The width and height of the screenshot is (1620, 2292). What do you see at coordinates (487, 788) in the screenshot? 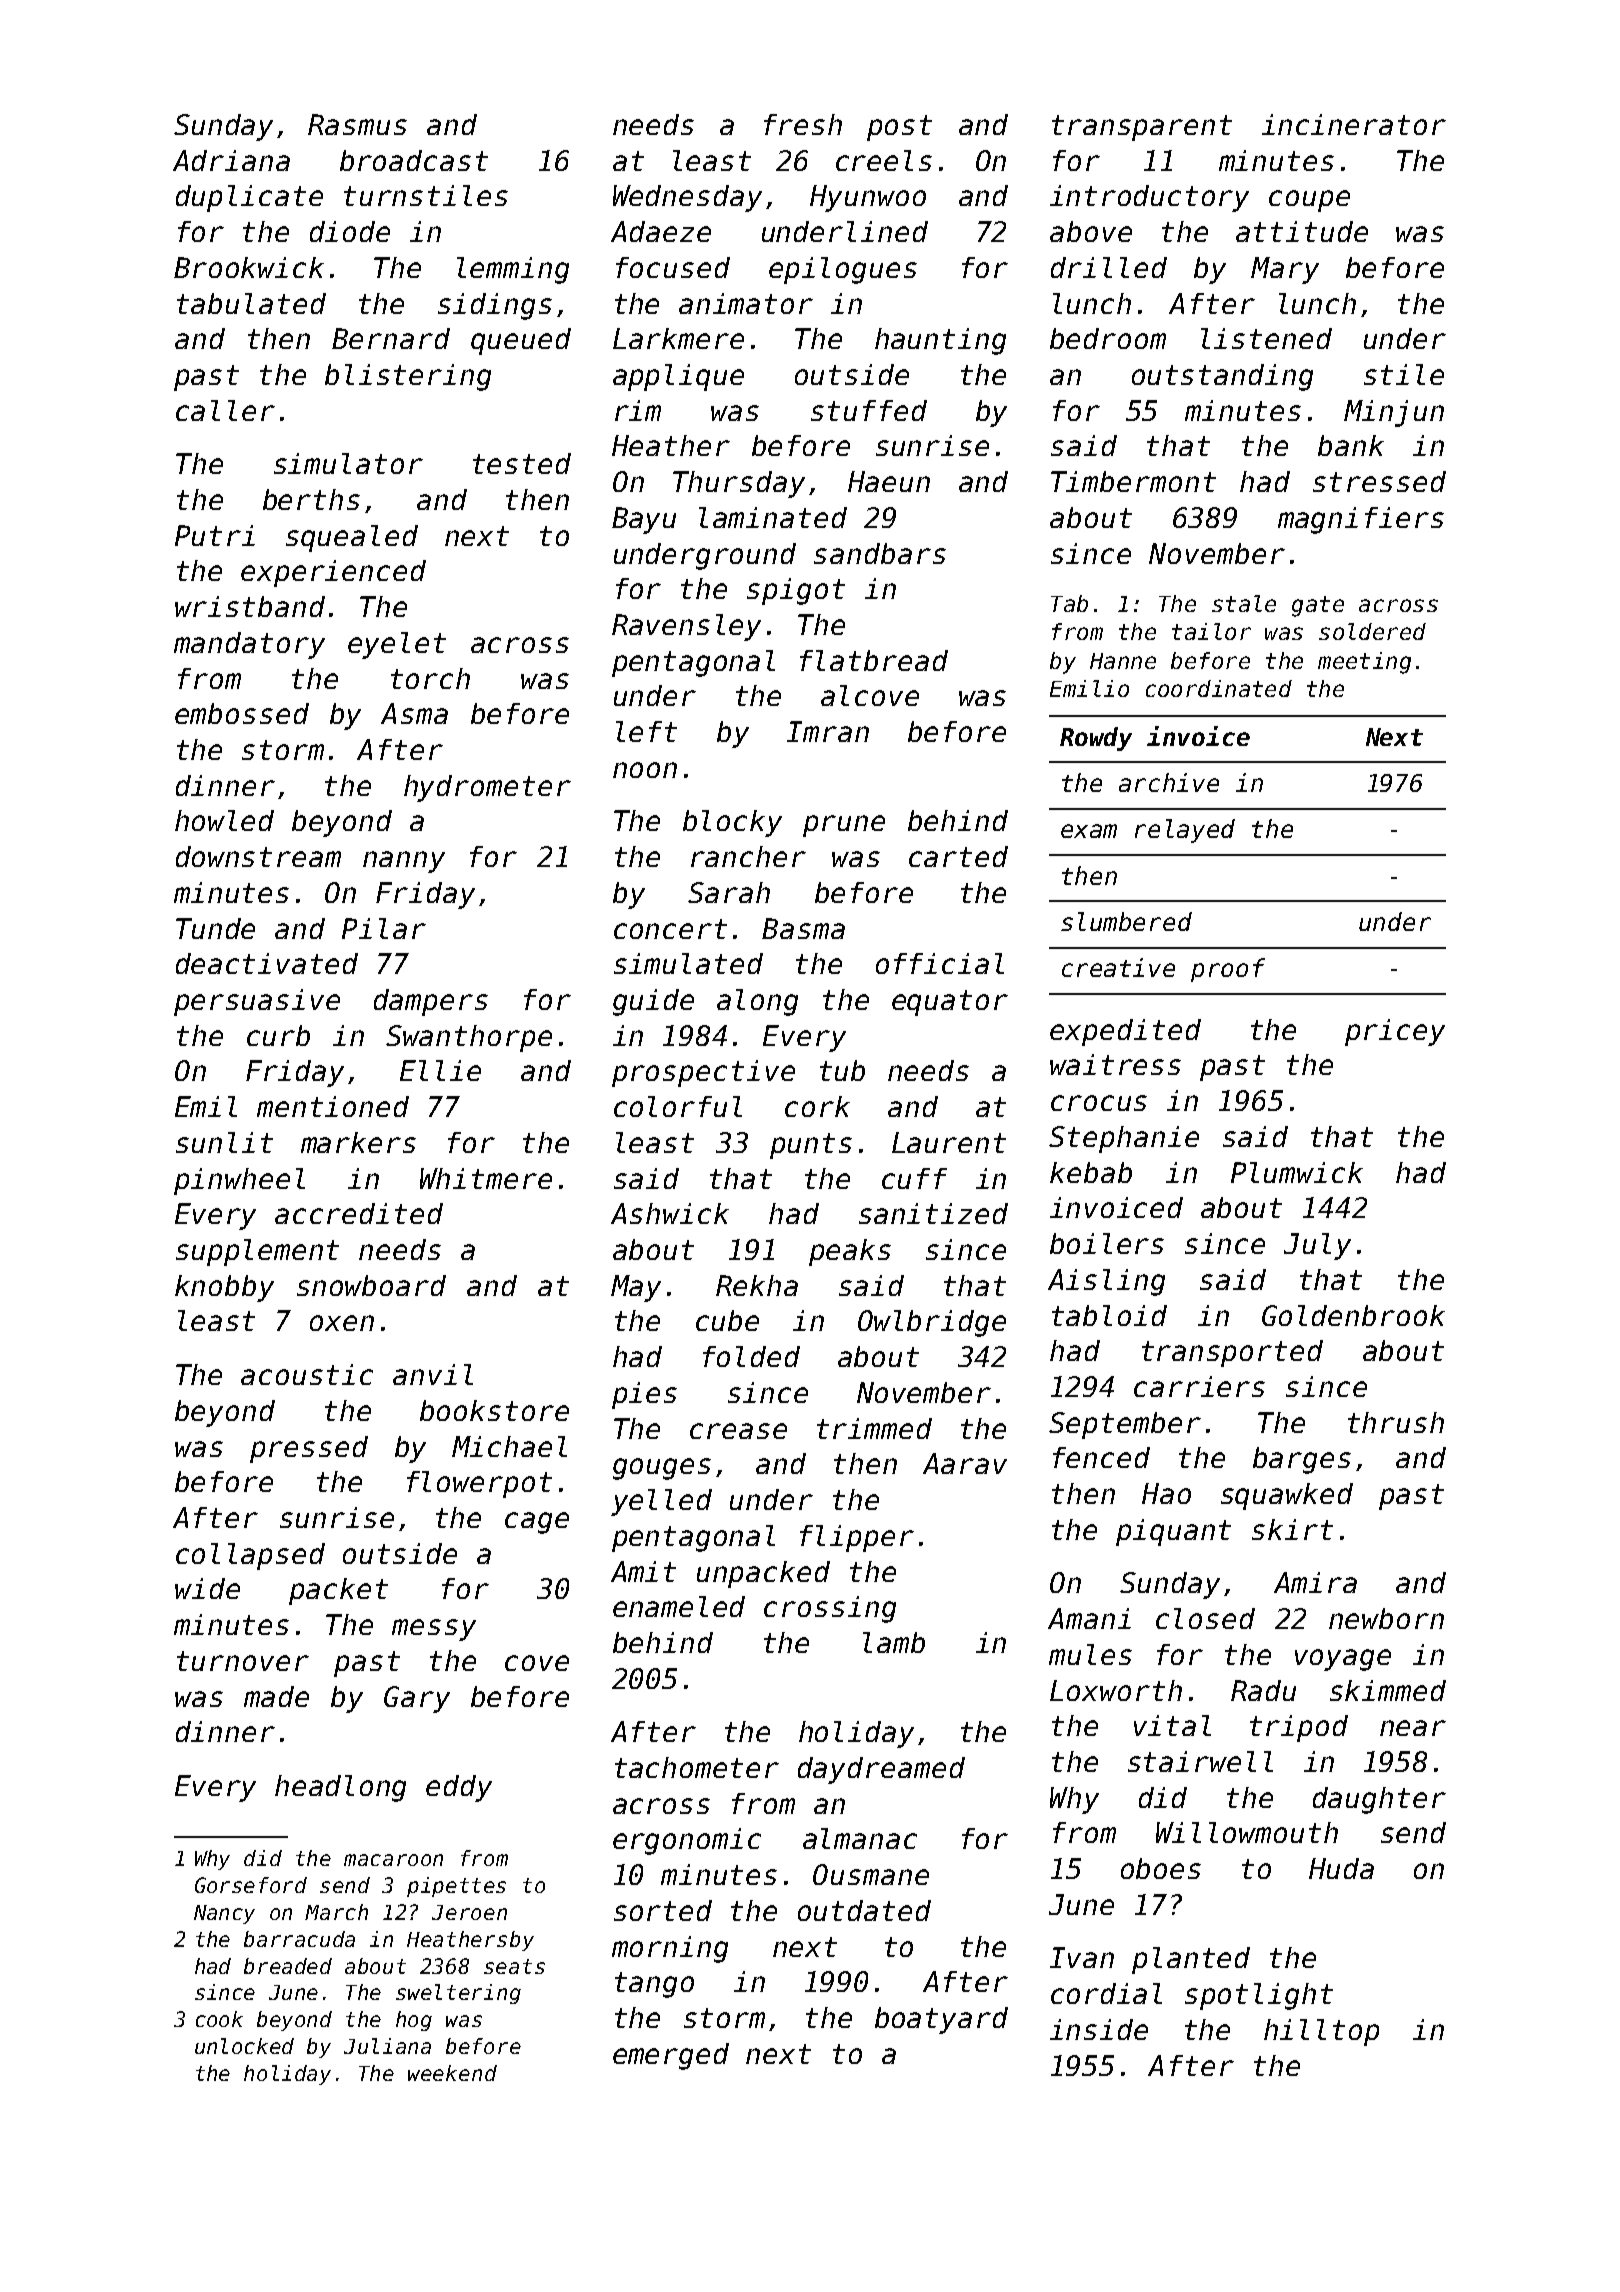
I see `hydrometer` at bounding box center [487, 788].
